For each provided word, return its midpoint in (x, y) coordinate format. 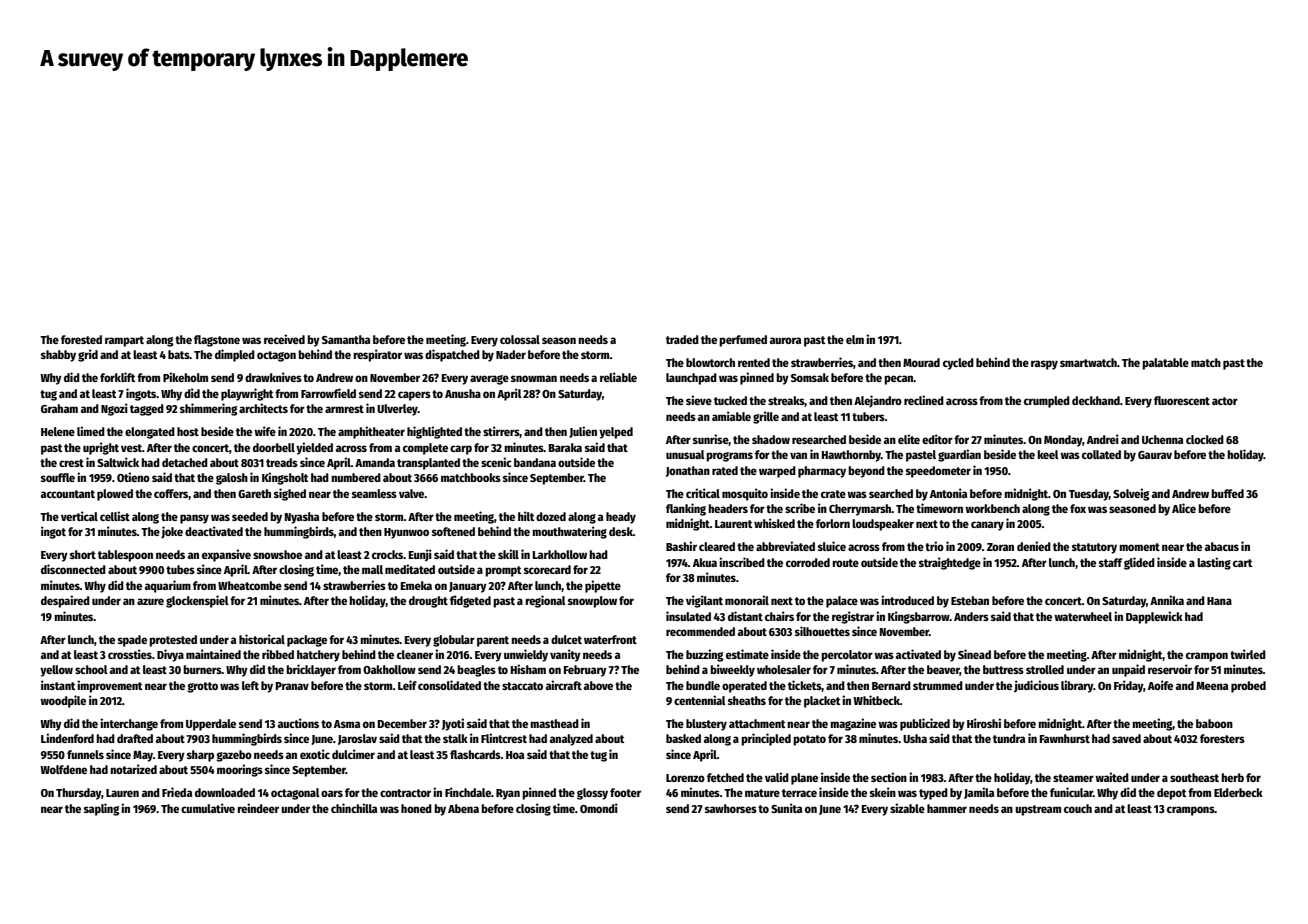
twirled (1248, 654)
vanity (565, 655)
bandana (535, 462)
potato (809, 740)
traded (682, 339)
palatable (1165, 364)
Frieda (177, 792)
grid (88, 355)
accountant (68, 494)
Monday (1063, 441)
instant (58, 685)
